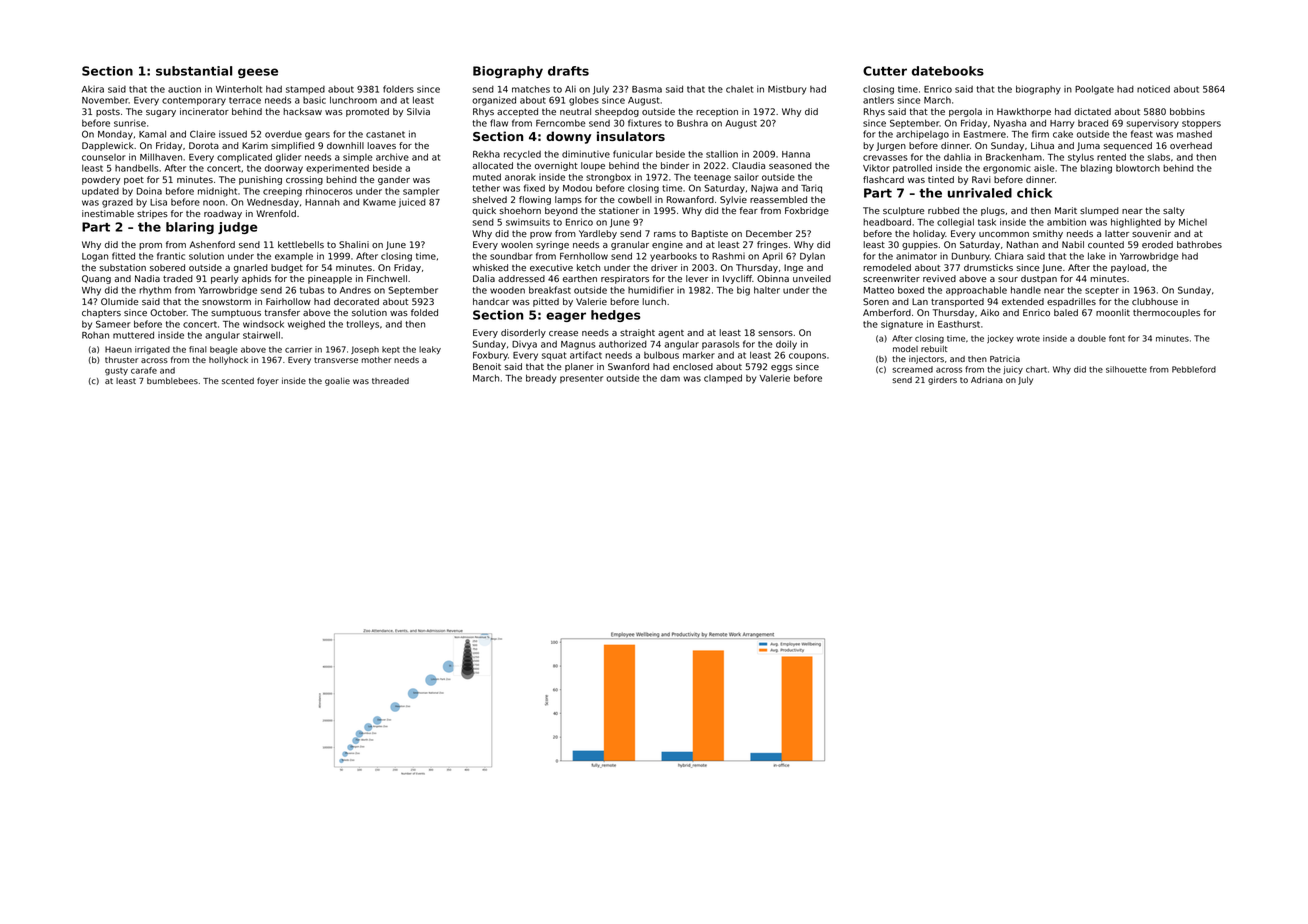  What do you see at coordinates (337, 382) in the screenshot?
I see `goalie` at bounding box center [337, 382].
